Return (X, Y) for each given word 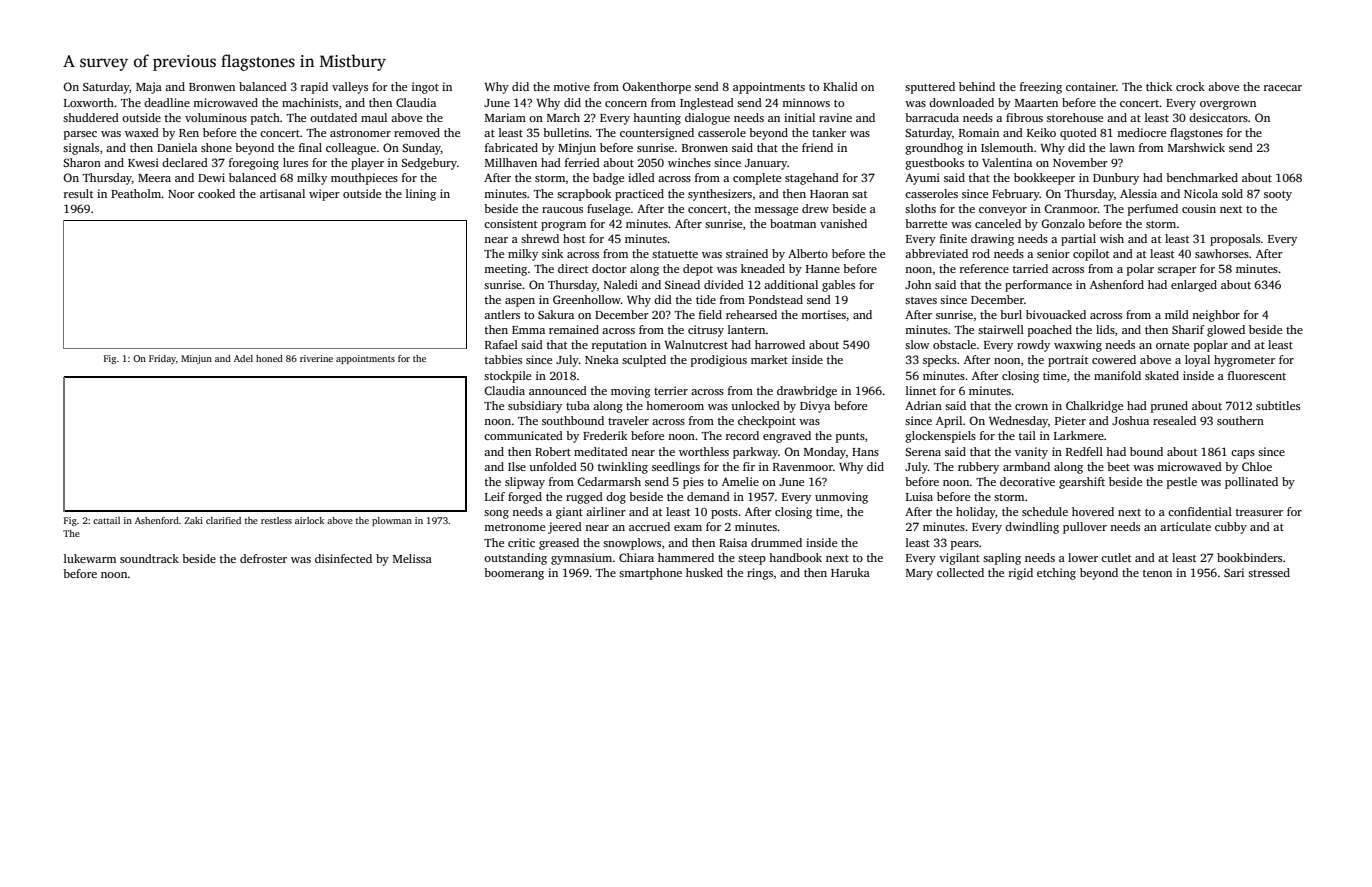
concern (626, 104)
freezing (1041, 88)
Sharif (1188, 329)
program (563, 226)
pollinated (1251, 483)
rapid (314, 88)
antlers (502, 314)
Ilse (517, 466)
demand (708, 496)
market (769, 359)
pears (965, 545)
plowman (392, 521)
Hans (865, 452)
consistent (510, 223)
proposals (1235, 240)
